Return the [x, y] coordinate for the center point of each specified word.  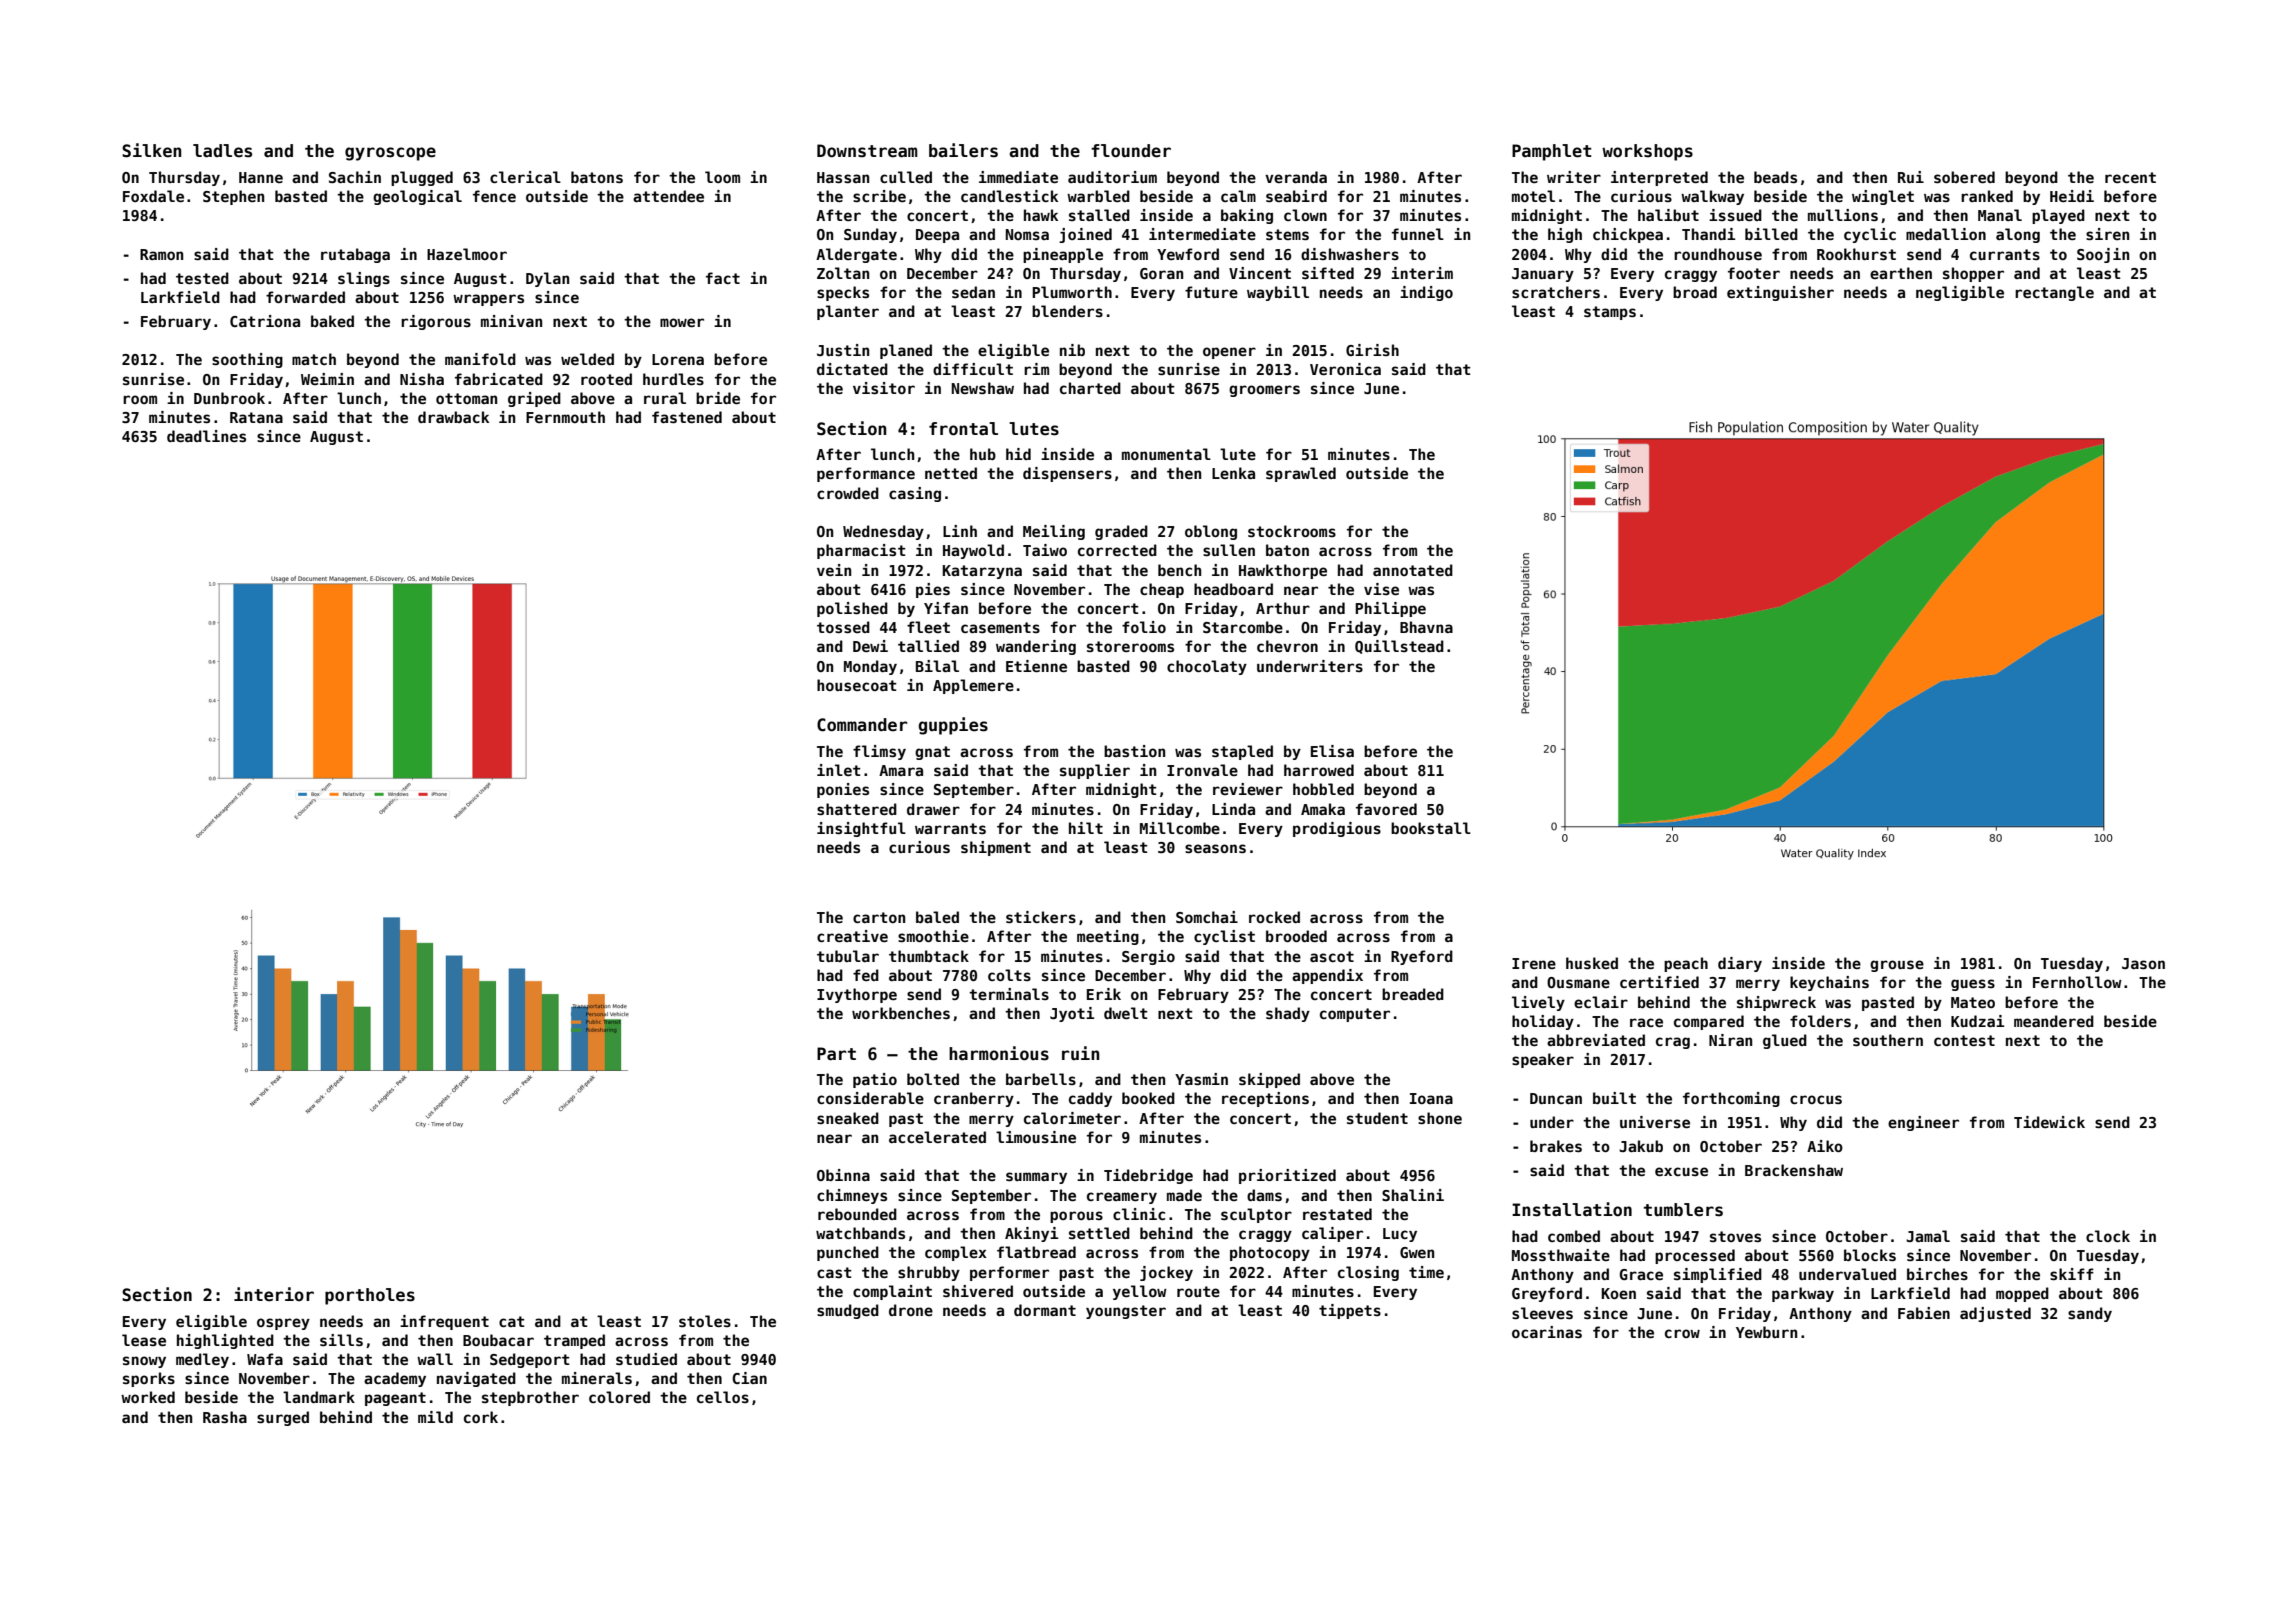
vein [834, 570]
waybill [1278, 293]
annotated [1413, 570]
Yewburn [1766, 1332]
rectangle [2054, 293]
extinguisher [1780, 293]
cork [481, 1417]
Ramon [161, 254]
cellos [723, 1397]
